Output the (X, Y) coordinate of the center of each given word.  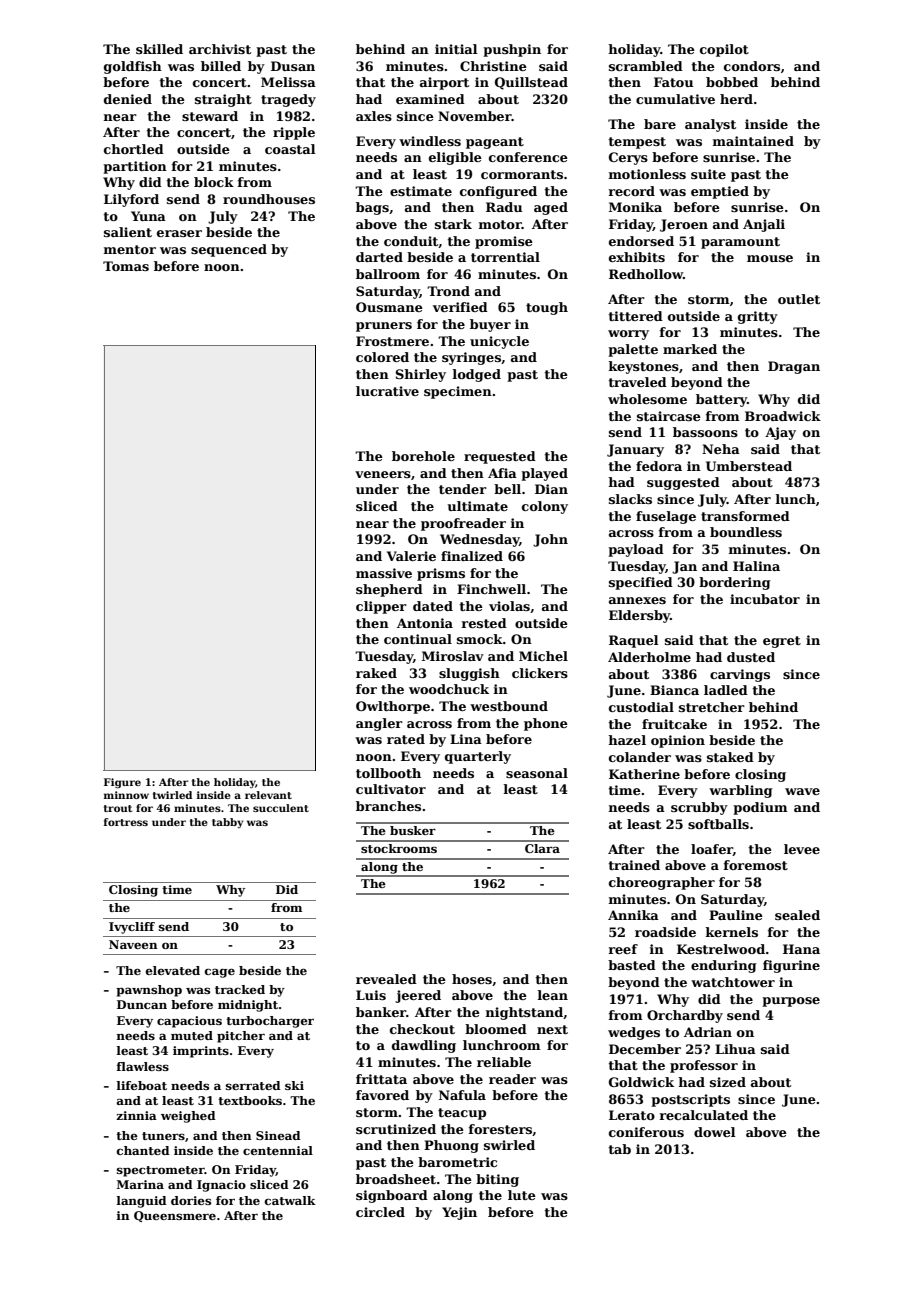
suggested (683, 483)
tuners (163, 1136)
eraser (179, 233)
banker (381, 1012)
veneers (383, 474)
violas (509, 606)
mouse (770, 258)
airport (444, 83)
